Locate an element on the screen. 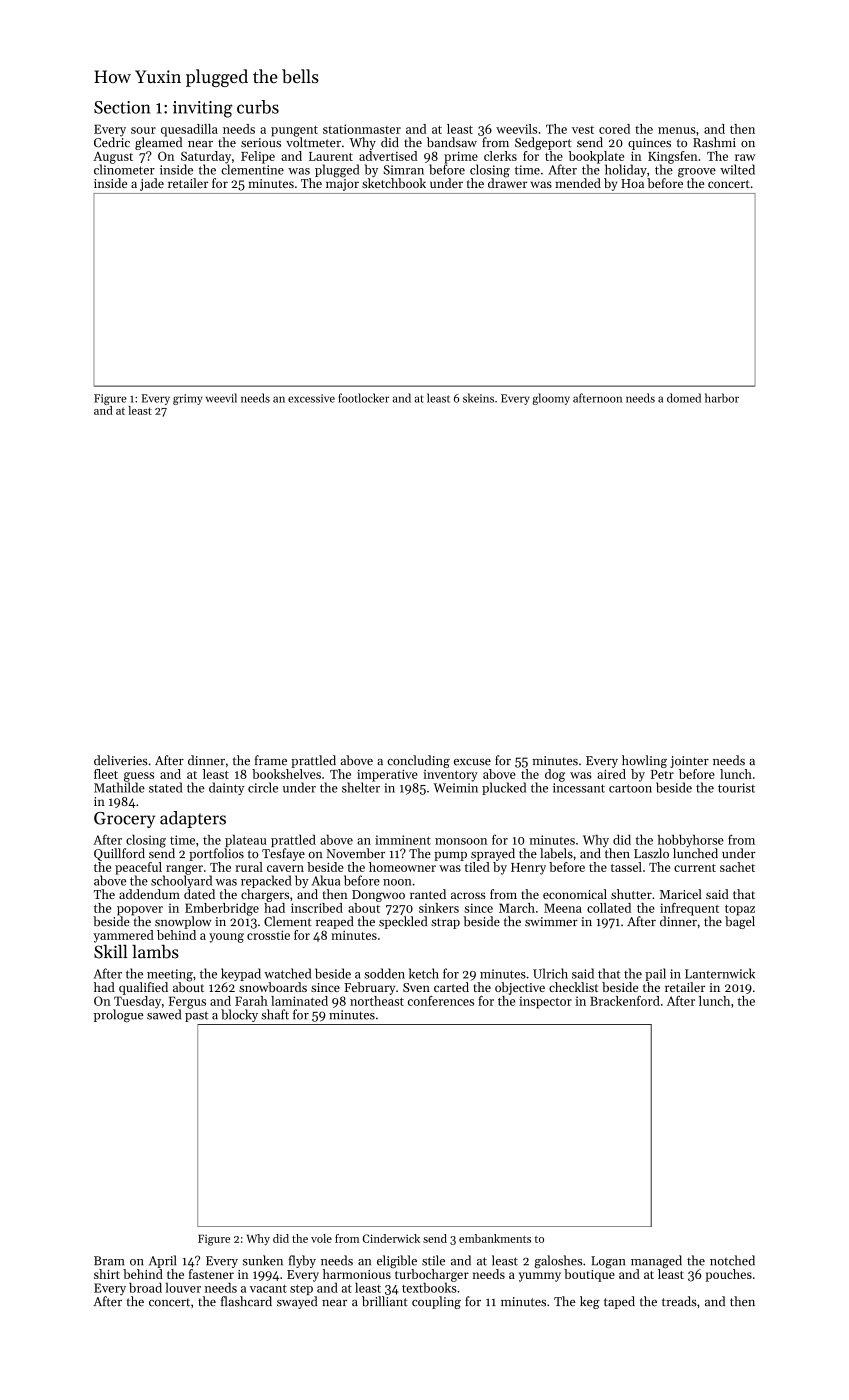 The width and height of the screenshot is (849, 1400). Skill is located at coordinates (111, 951).
